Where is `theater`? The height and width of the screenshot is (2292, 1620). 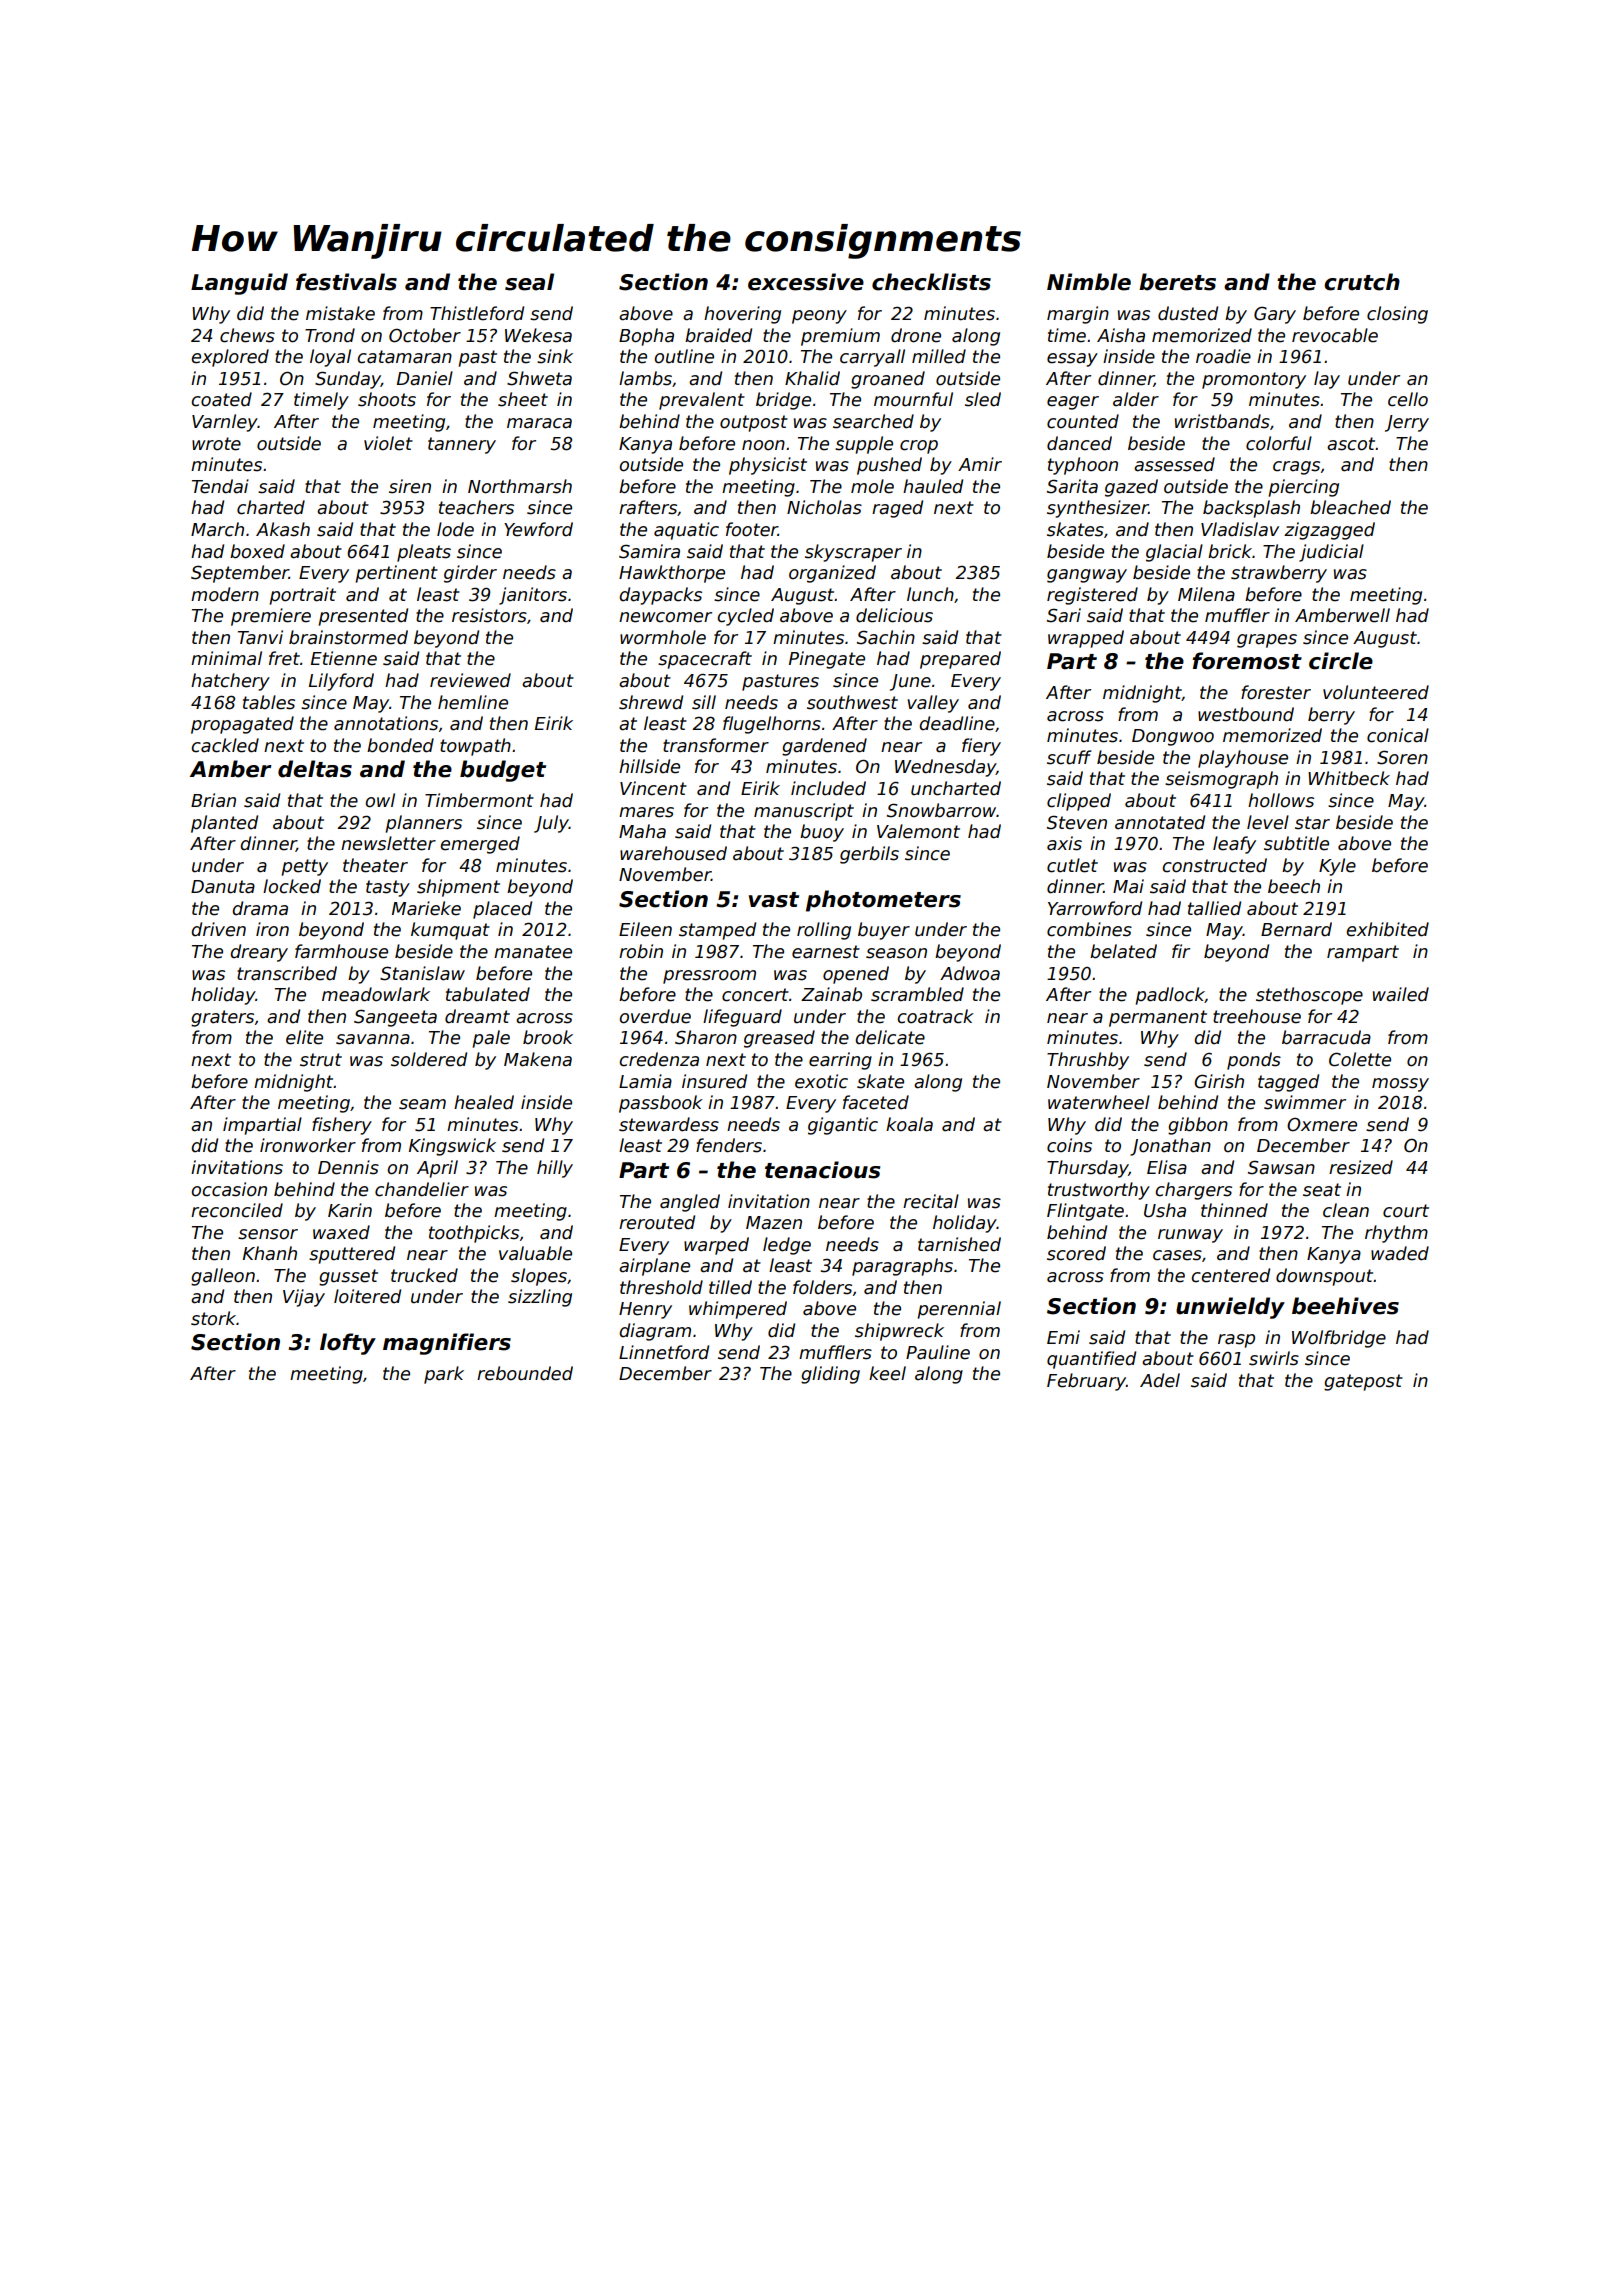
theater is located at coordinates (375, 865).
